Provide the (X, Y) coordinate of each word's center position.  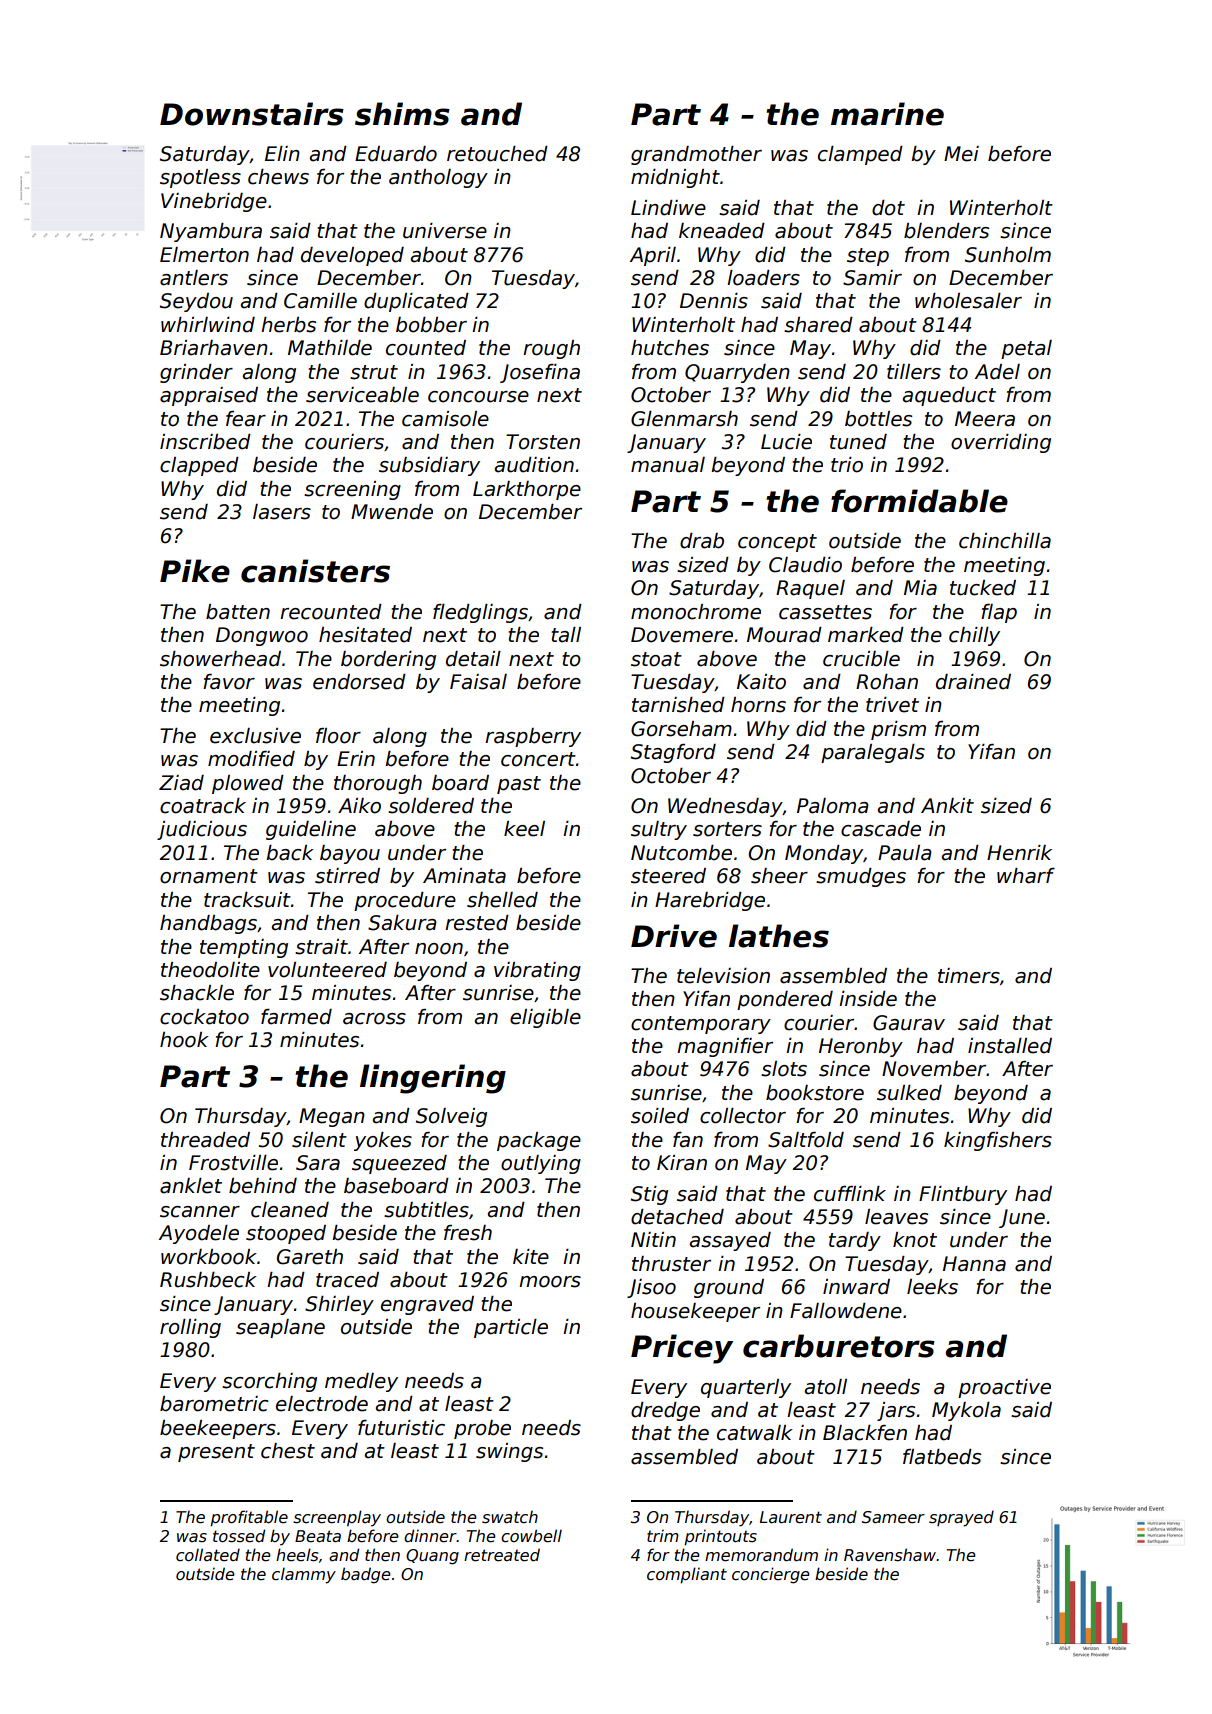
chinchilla (1005, 541)
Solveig (451, 1117)
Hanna (974, 1264)
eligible (545, 1018)
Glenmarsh (684, 419)
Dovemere (682, 635)
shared (818, 325)
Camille (320, 301)
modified (251, 759)
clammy (304, 1575)
